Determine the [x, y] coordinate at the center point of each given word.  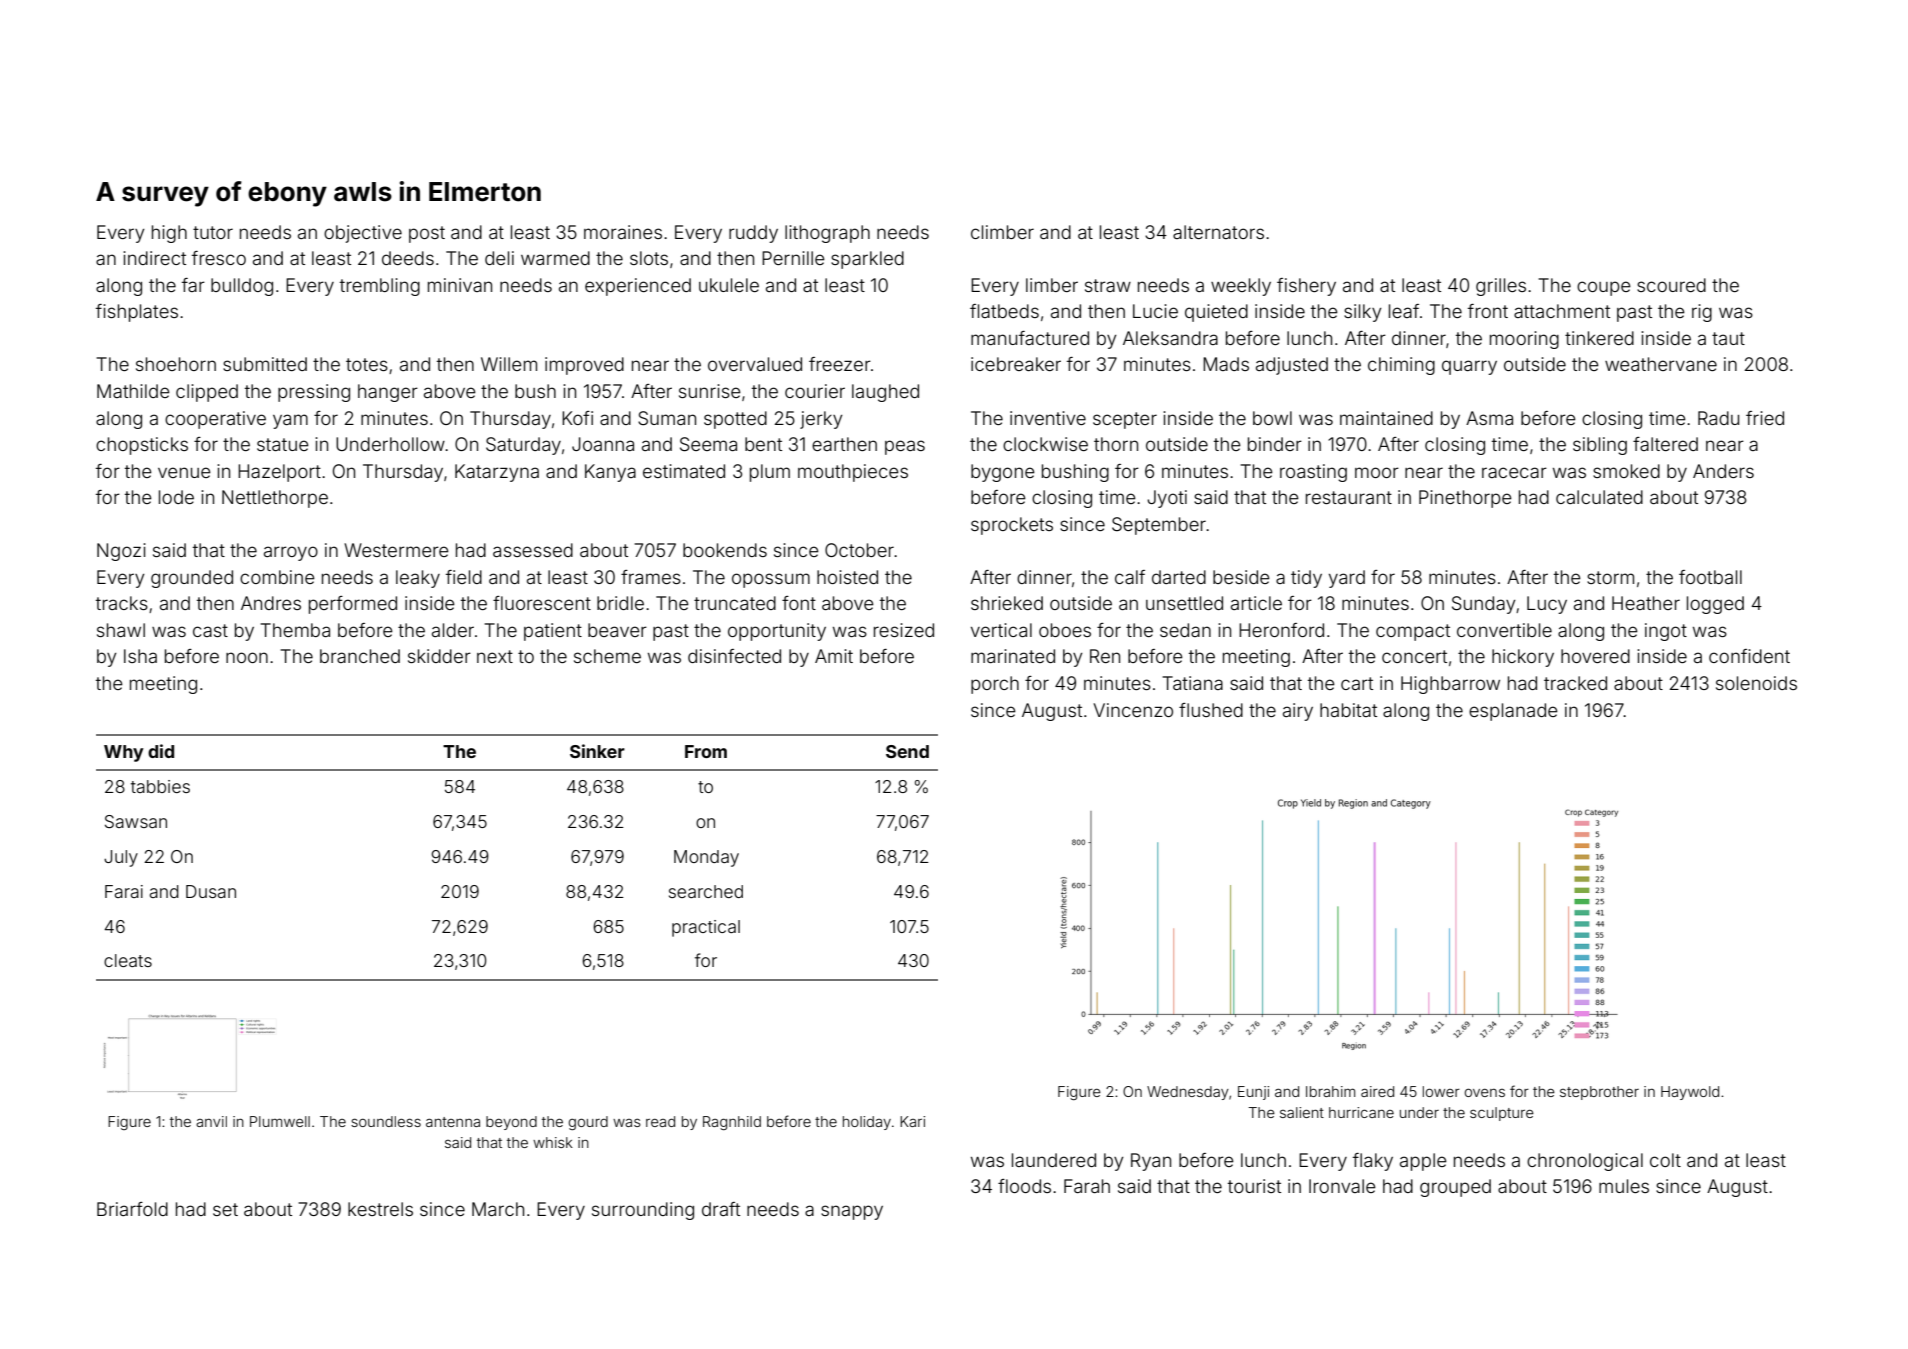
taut [1728, 338]
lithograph [827, 234]
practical [706, 928]
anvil [211, 1121]
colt [1665, 1160]
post [427, 234]
